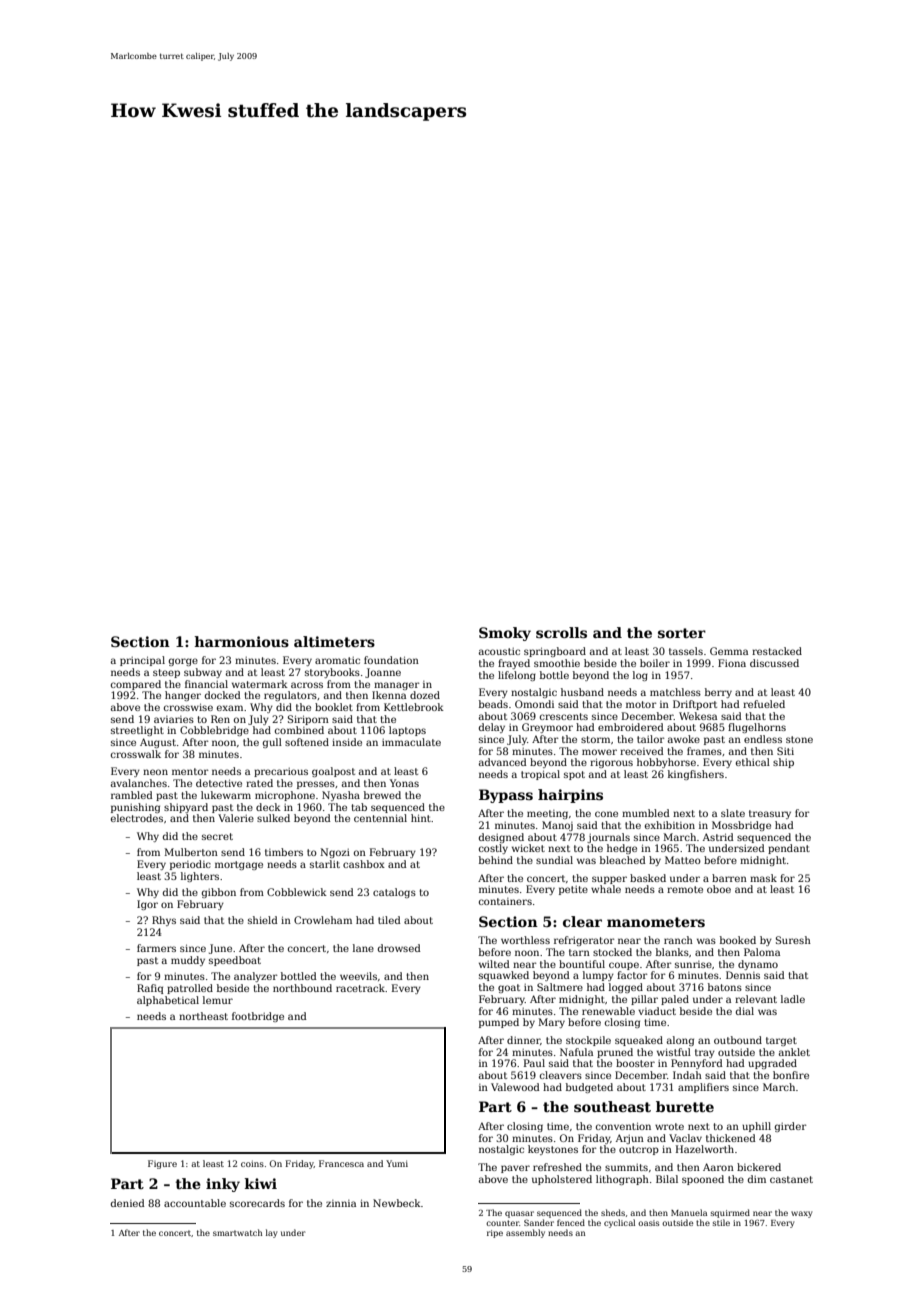 This image has height=1308, width=924. What do you see at coordinates (753, 762) in the image?
I see `ethical` at bounding box center [753, 762].
